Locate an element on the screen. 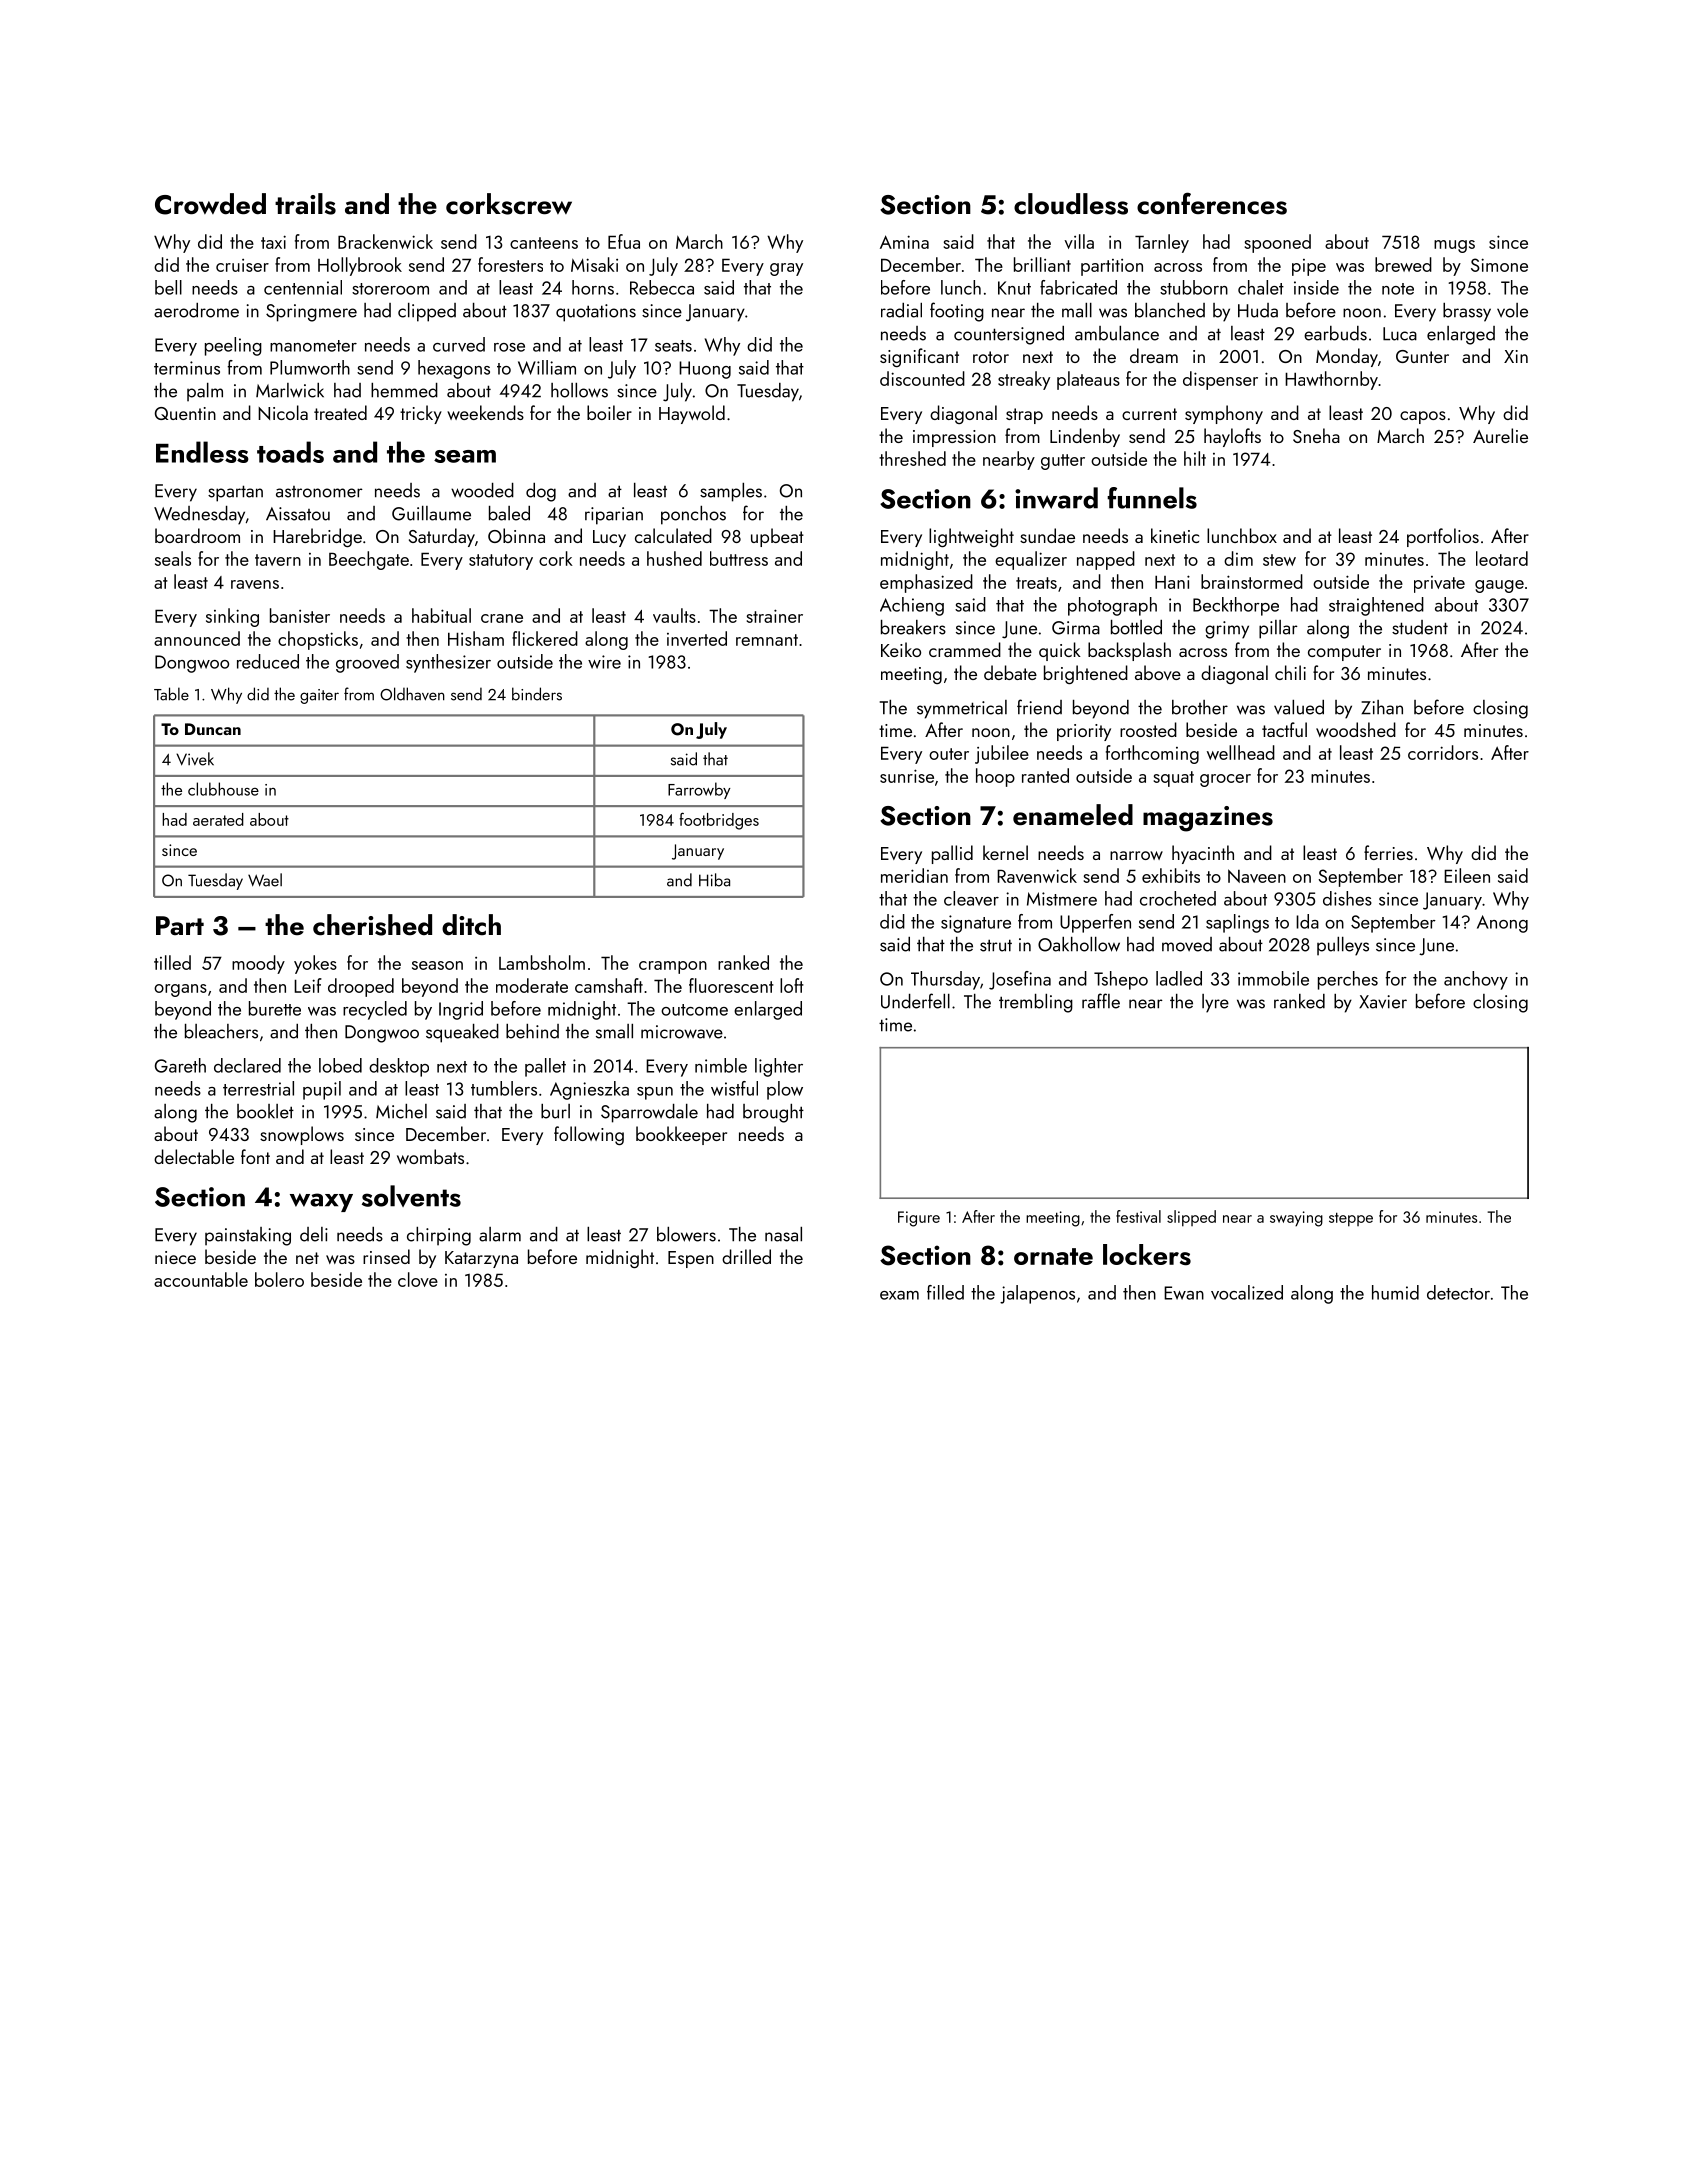 The image size is (1683, 2178). leotard is located at coordinates (1502, 558).
